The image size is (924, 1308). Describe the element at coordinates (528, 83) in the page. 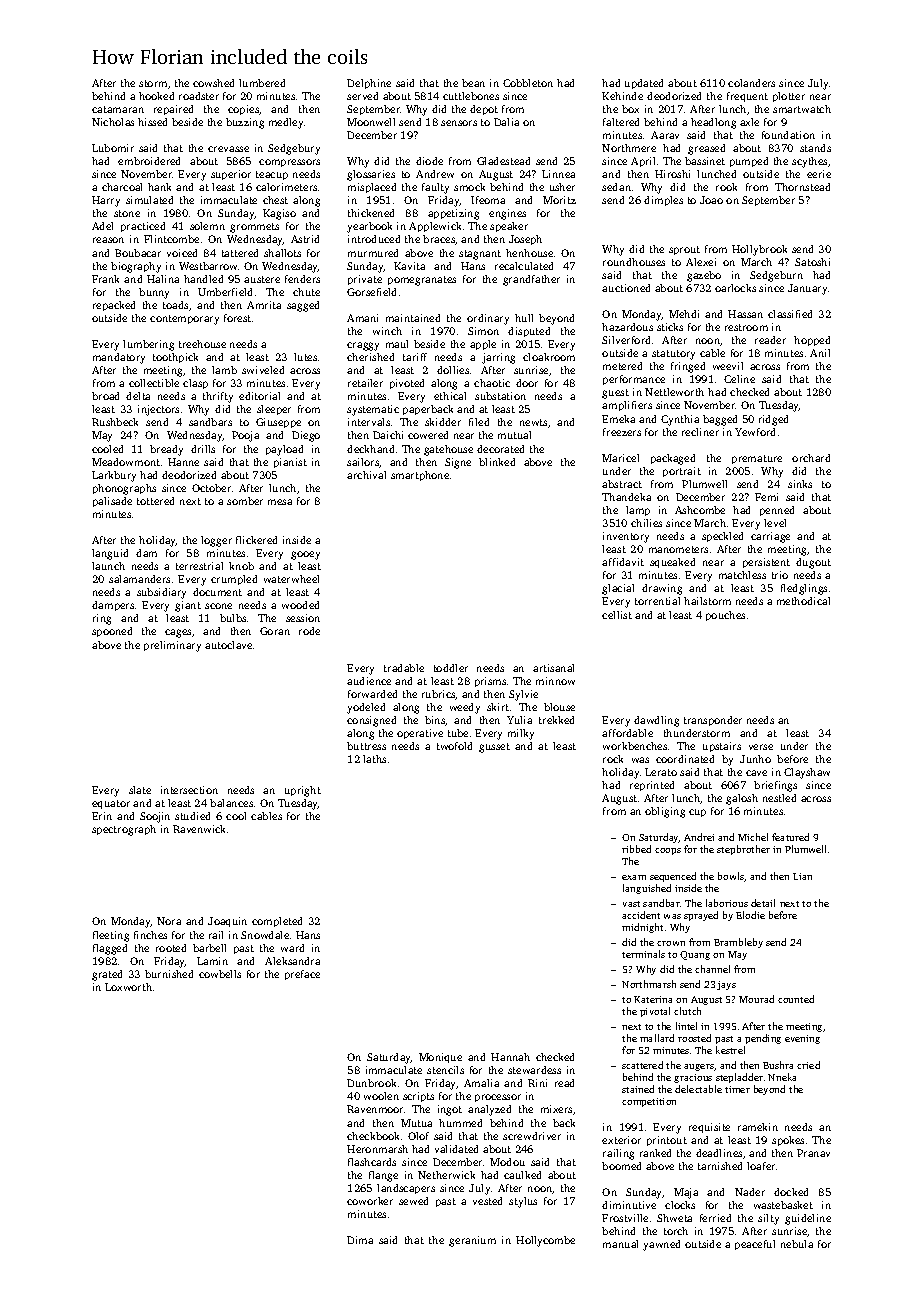

I see `Cobbleton` at that location.
